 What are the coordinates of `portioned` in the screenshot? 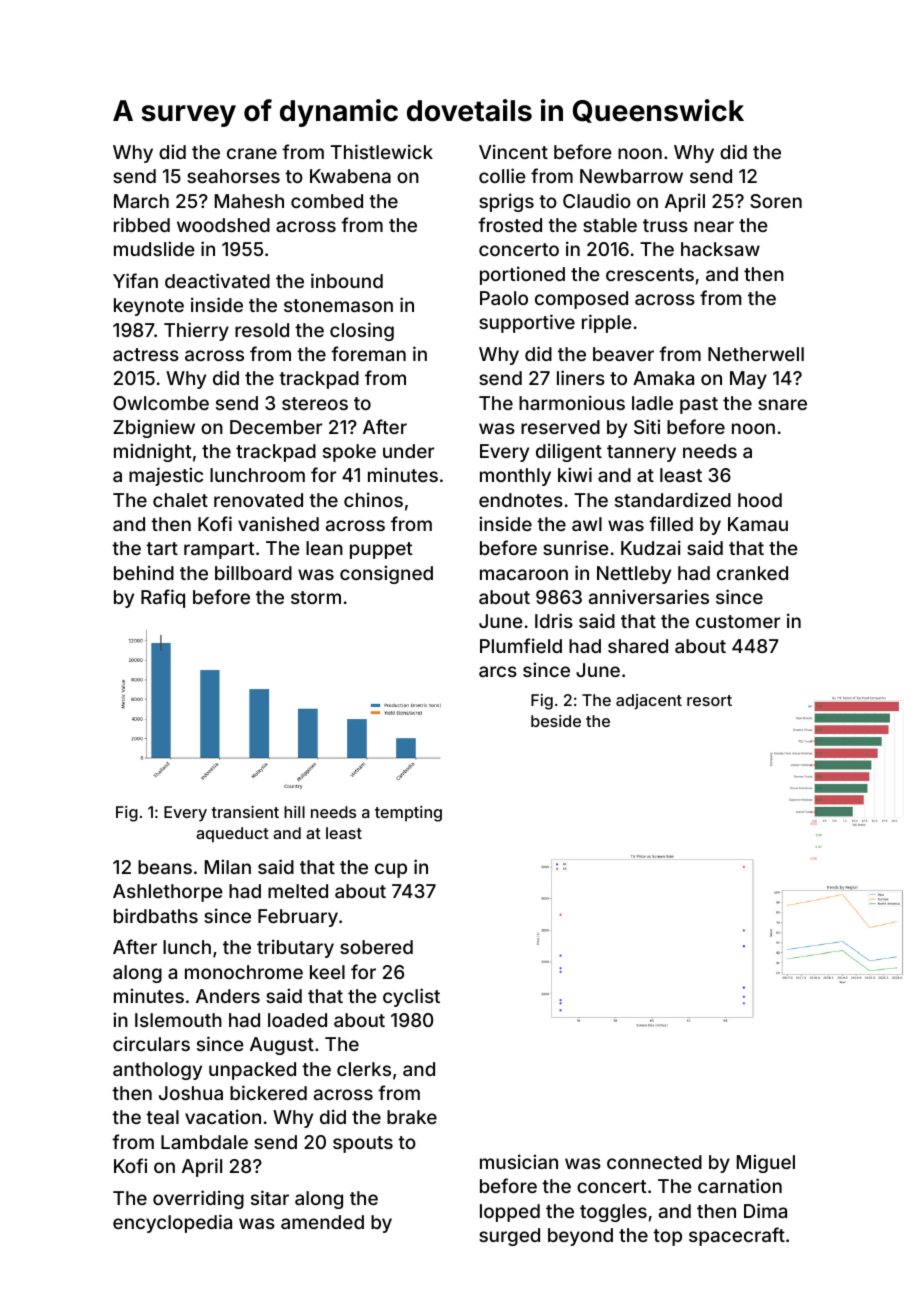 It's located at (522, 275).
